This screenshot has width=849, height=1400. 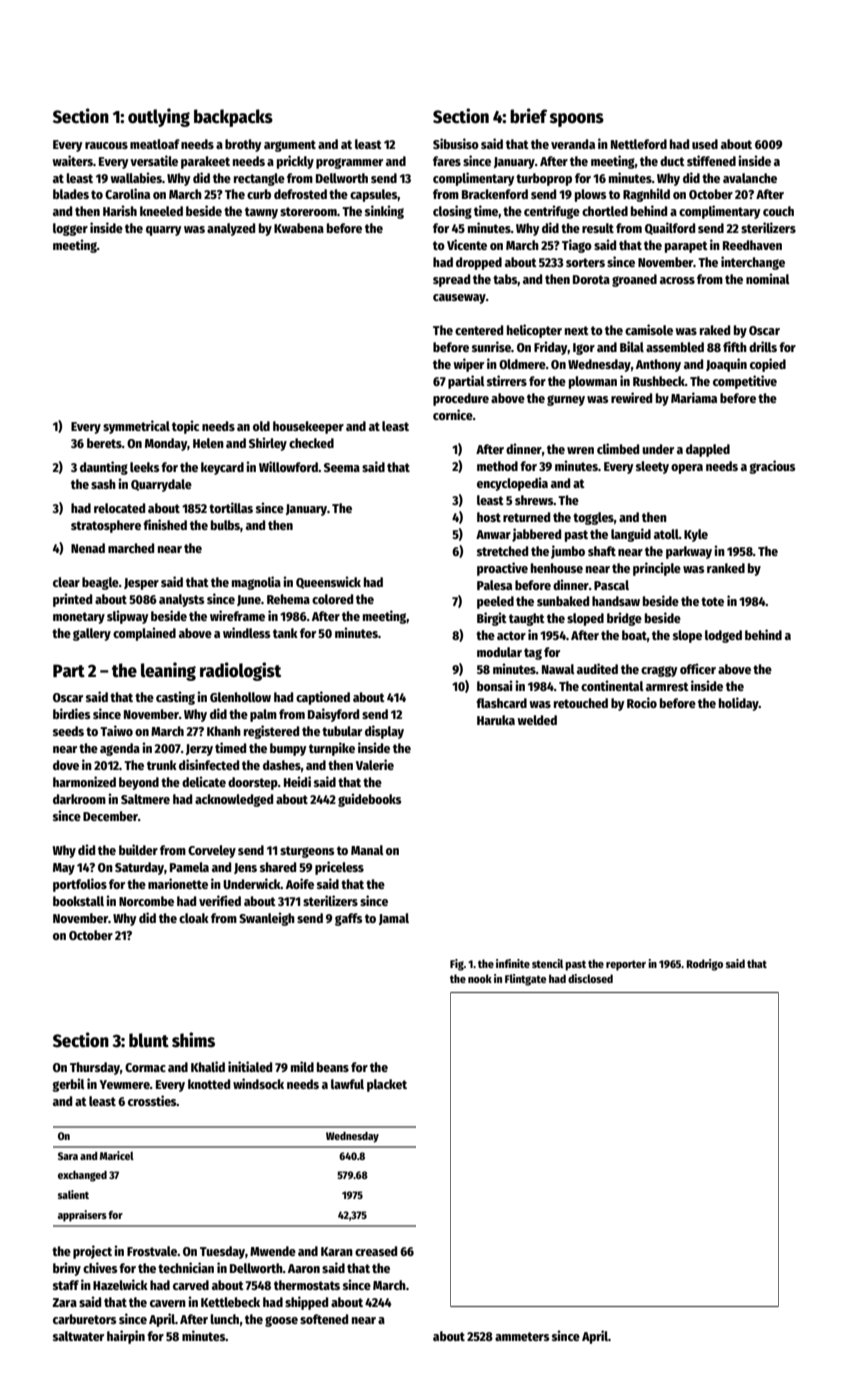 What do you see at coordinates (384, 212) in the screenshot?
I see `sinking` at bounding box center [384, 212].
